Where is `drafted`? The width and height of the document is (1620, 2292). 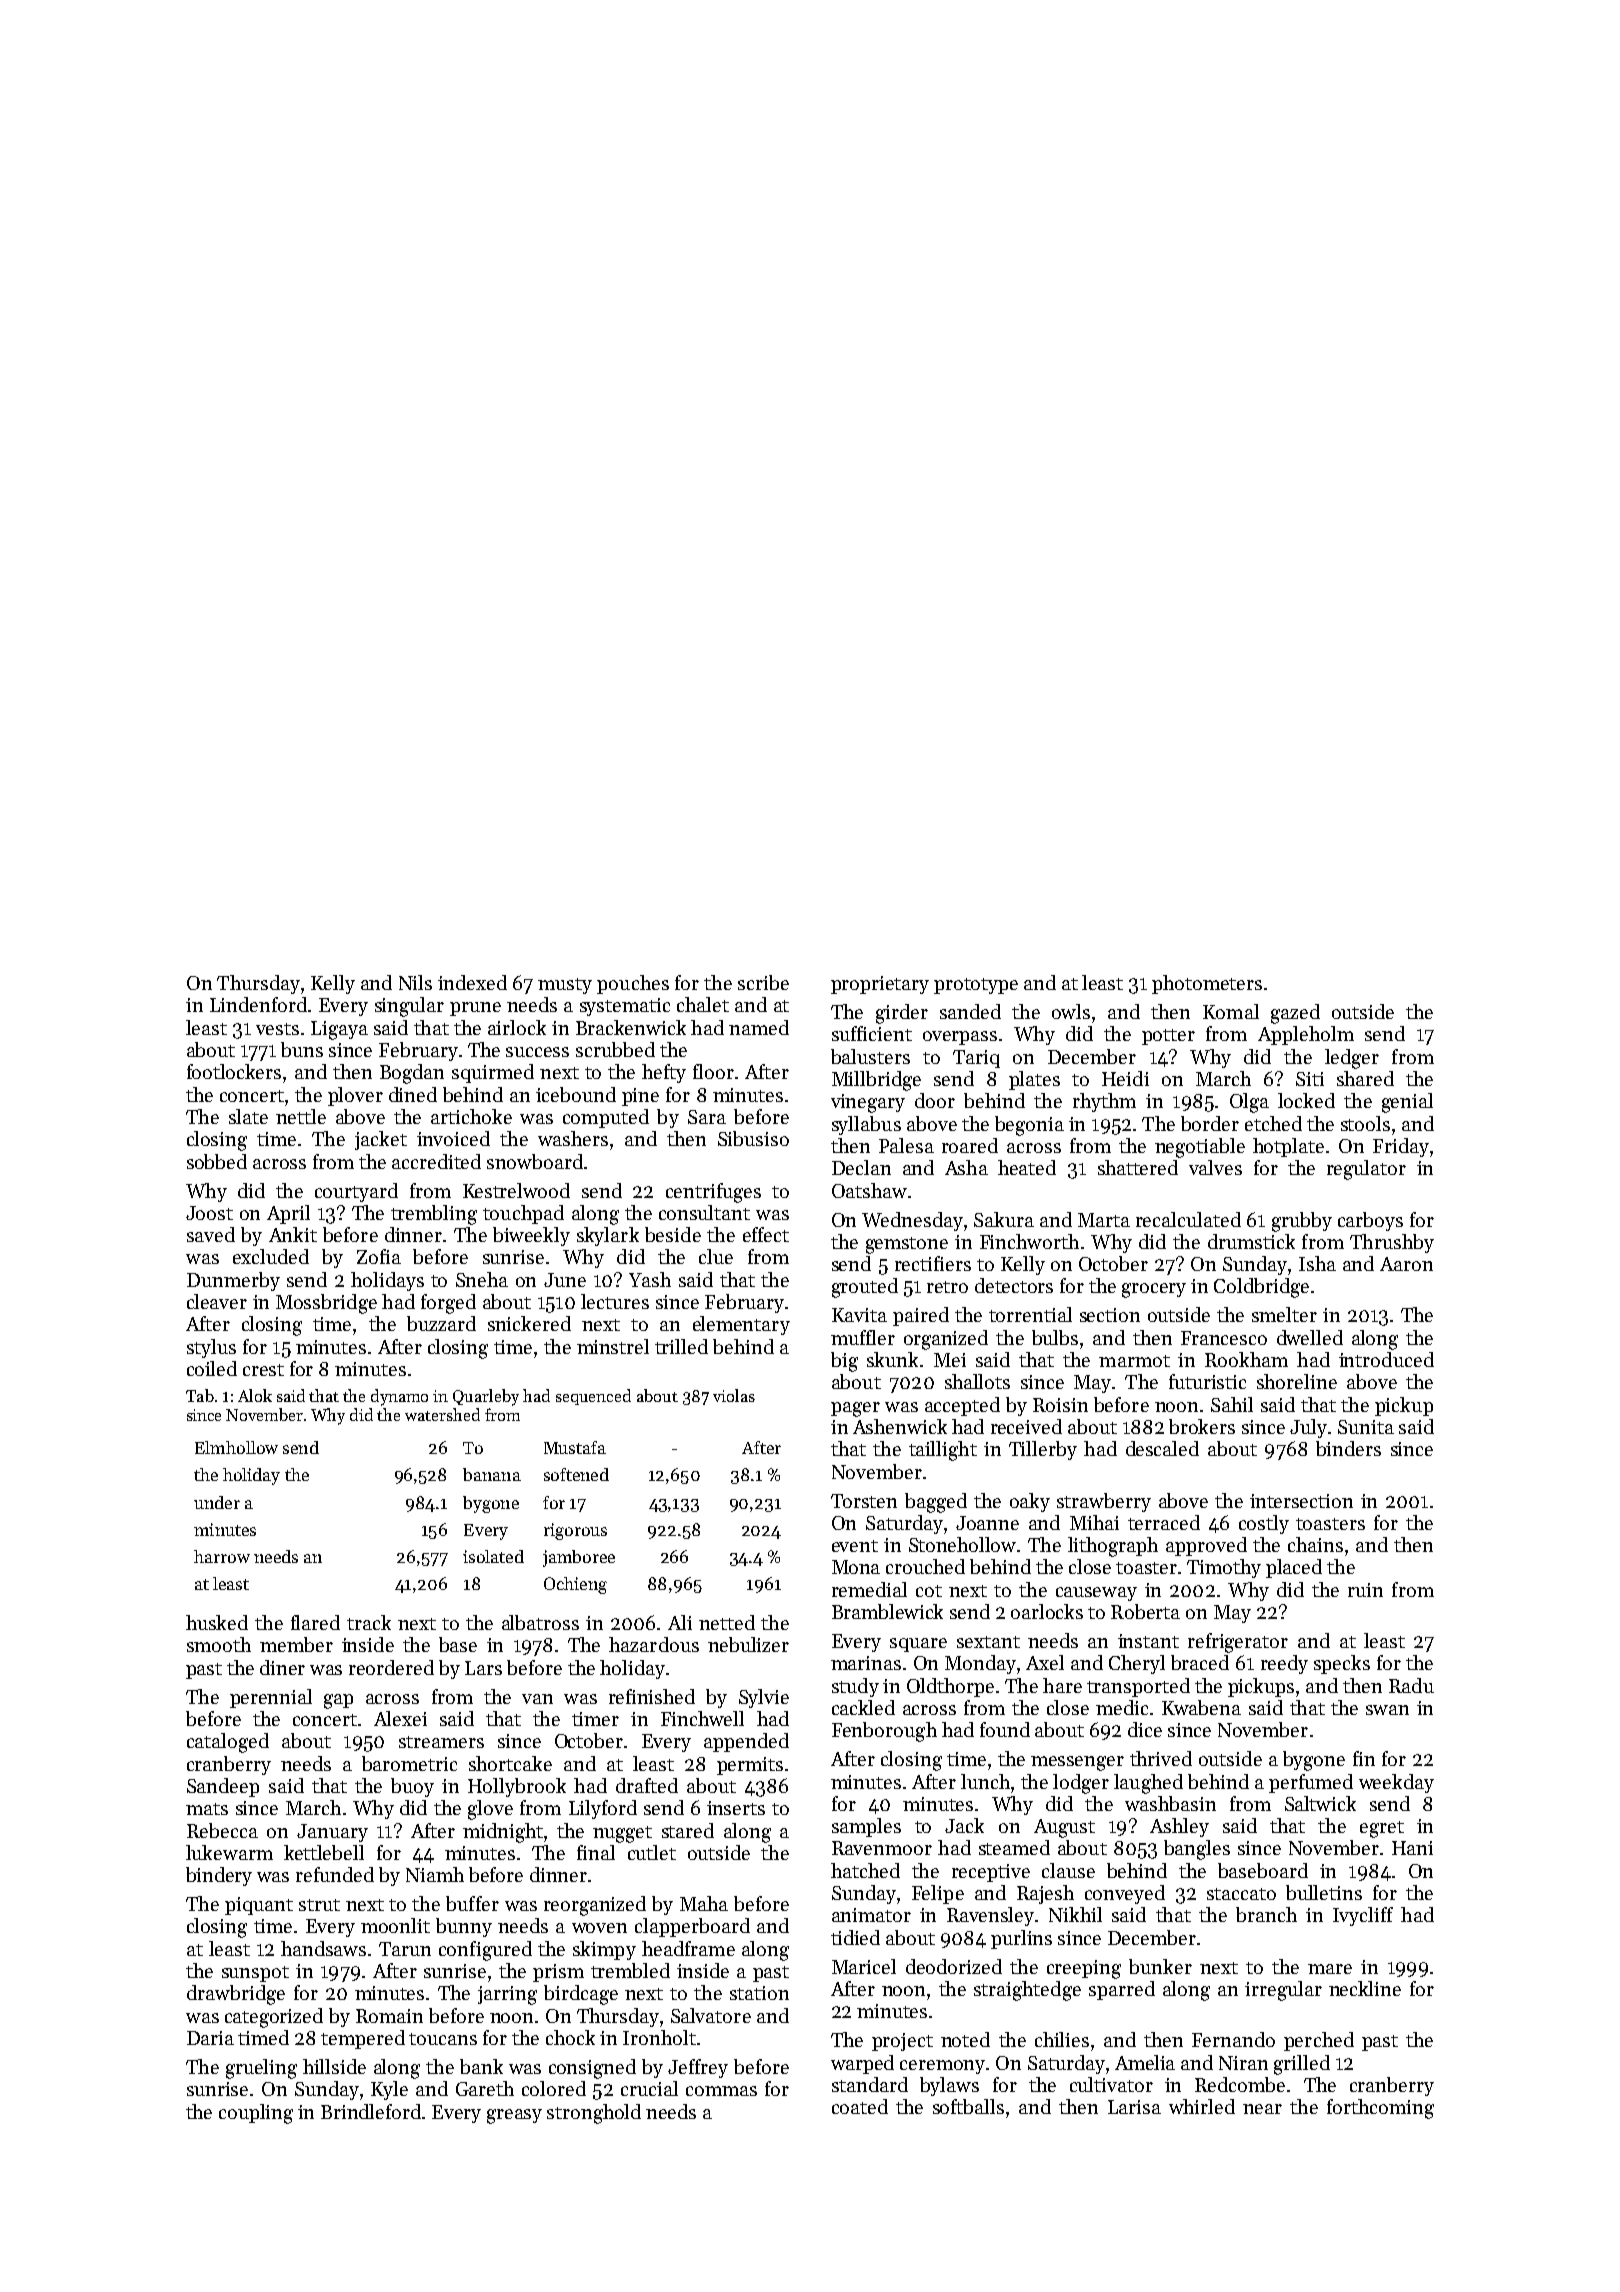 drafted is located at coordinates (647, 1785).
